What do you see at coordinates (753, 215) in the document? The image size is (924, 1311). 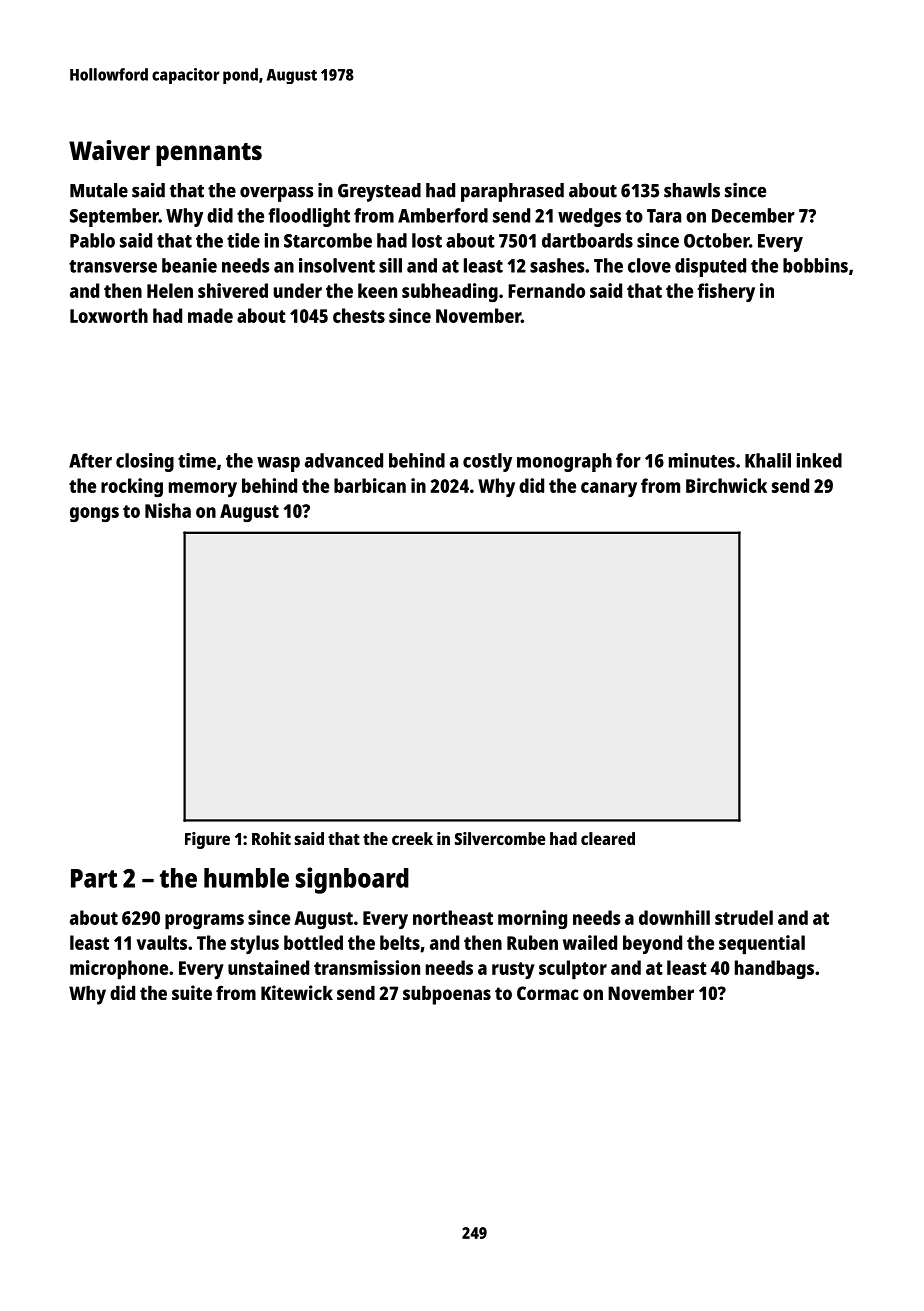 I see `December` at bounding box center [753, 215].
